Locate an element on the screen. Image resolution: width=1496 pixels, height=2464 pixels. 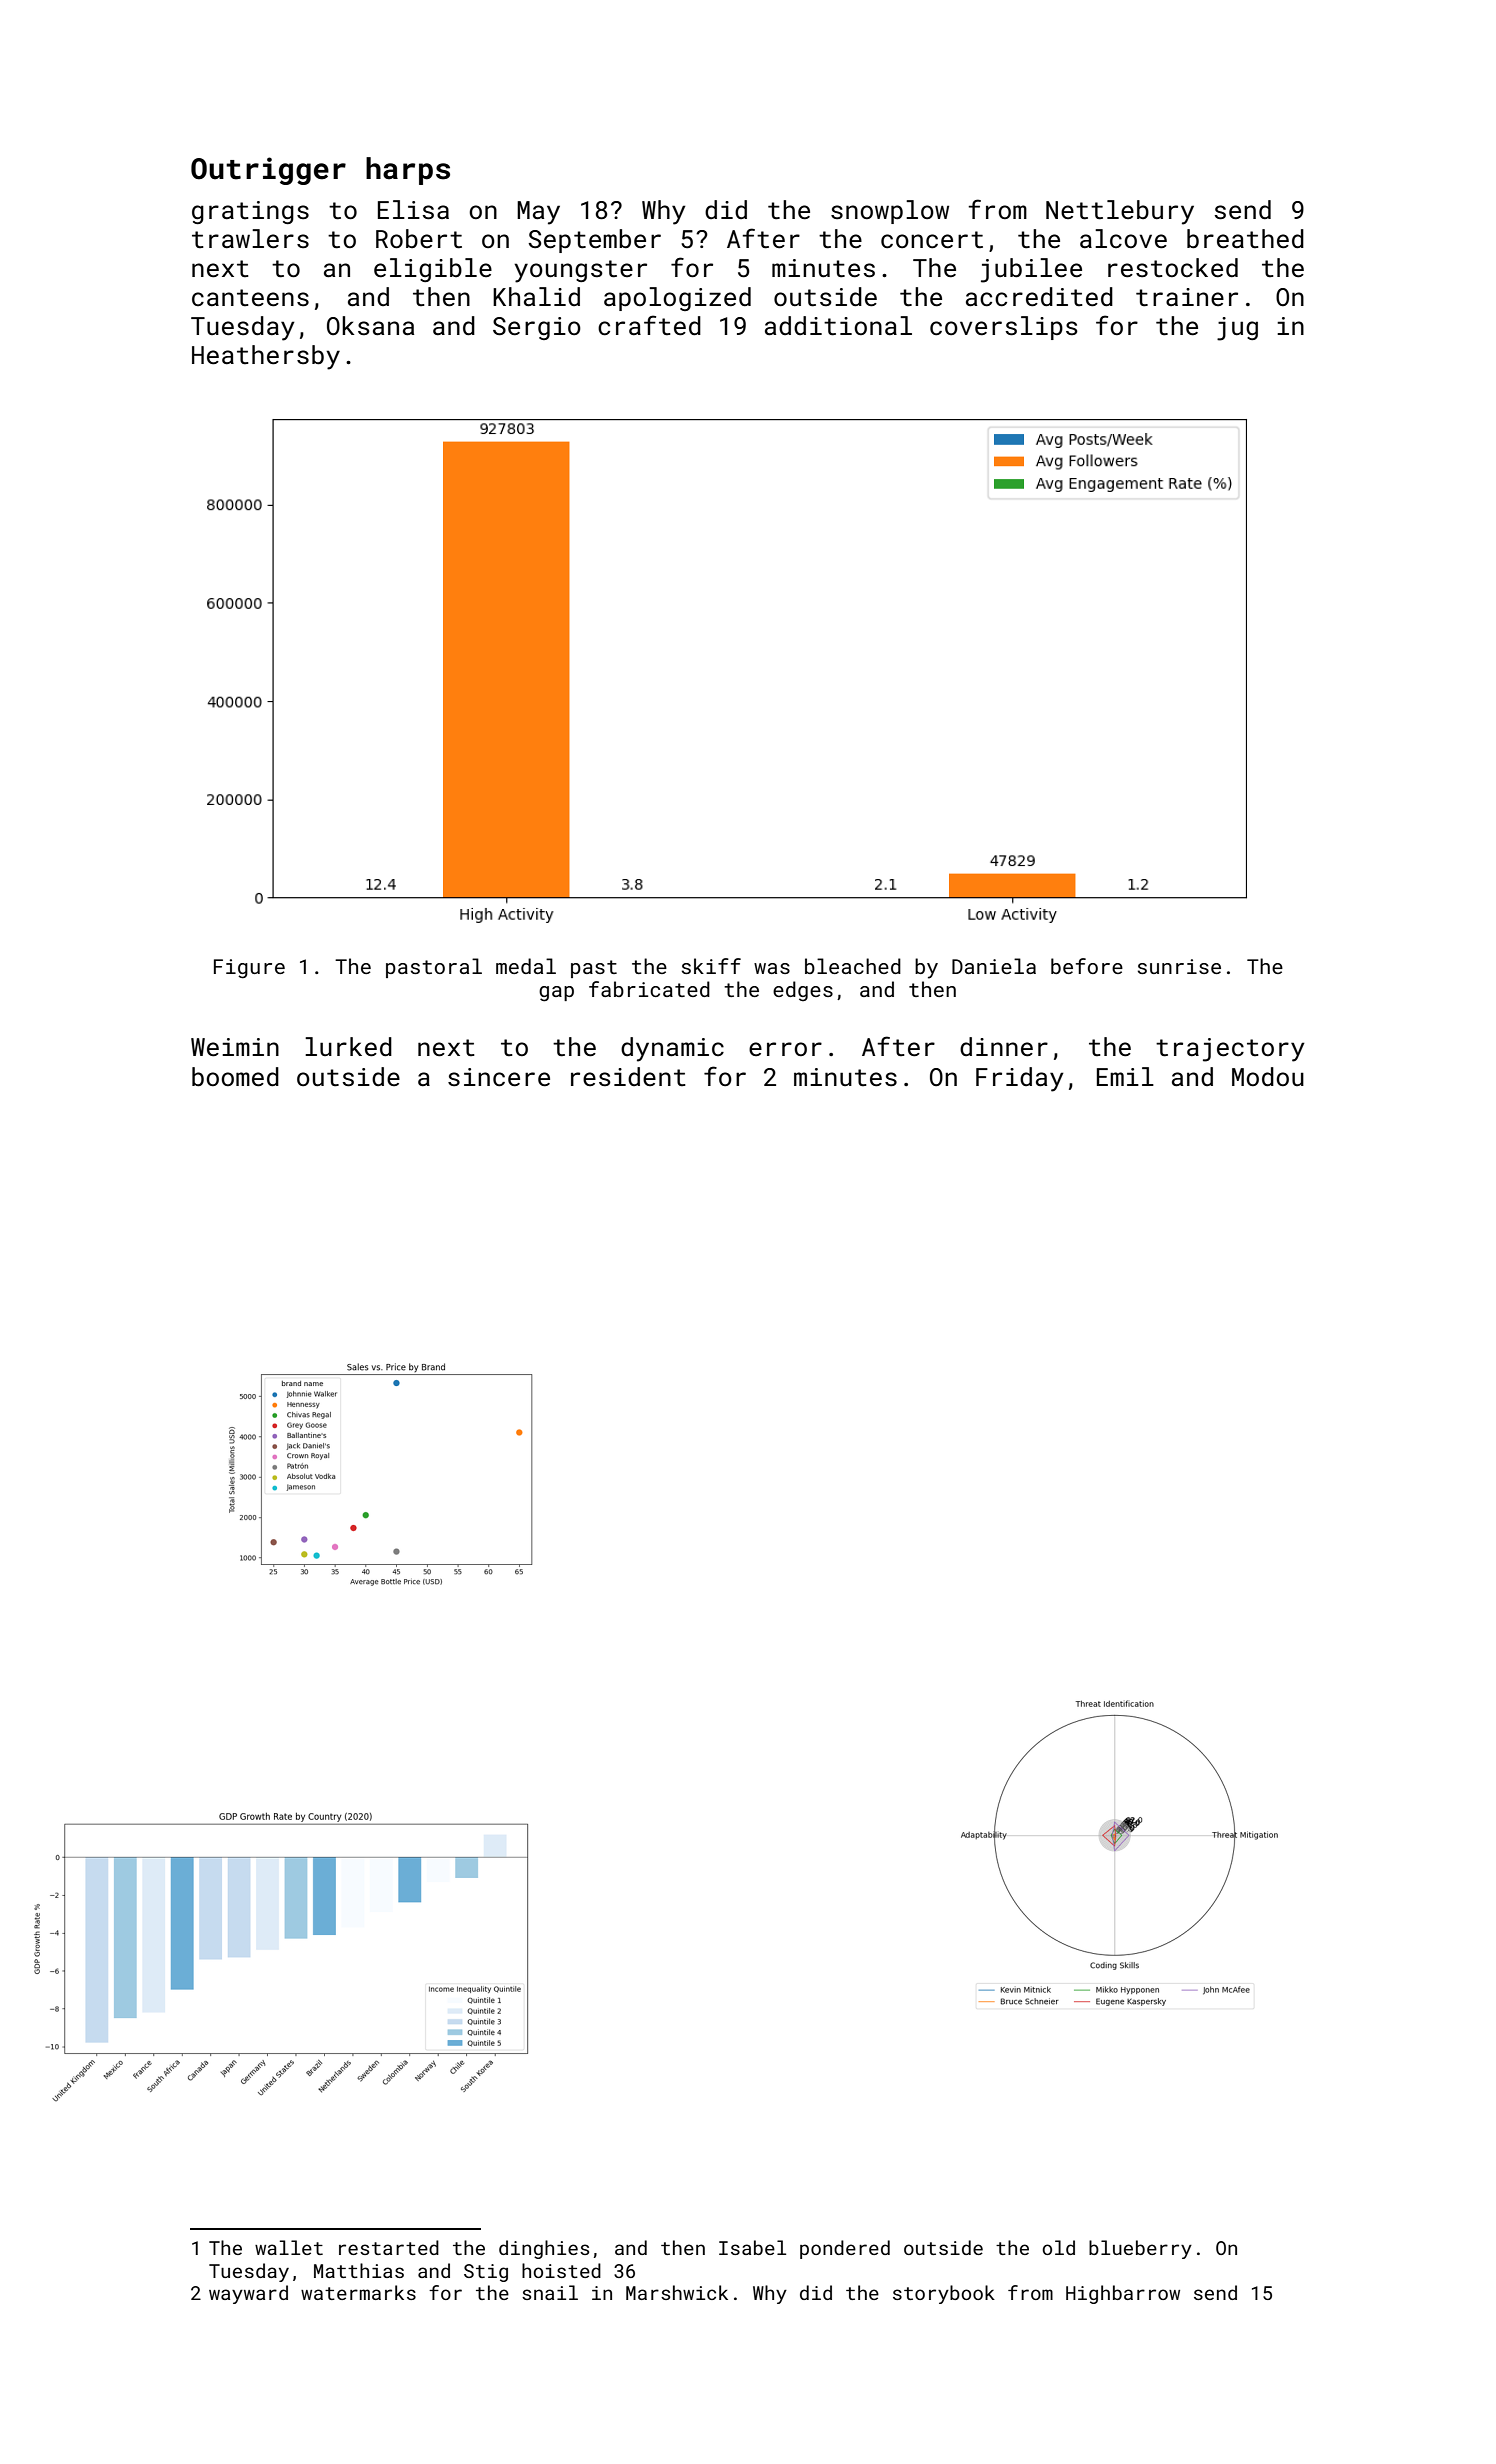
error is located at coordinates (785, 1049).
